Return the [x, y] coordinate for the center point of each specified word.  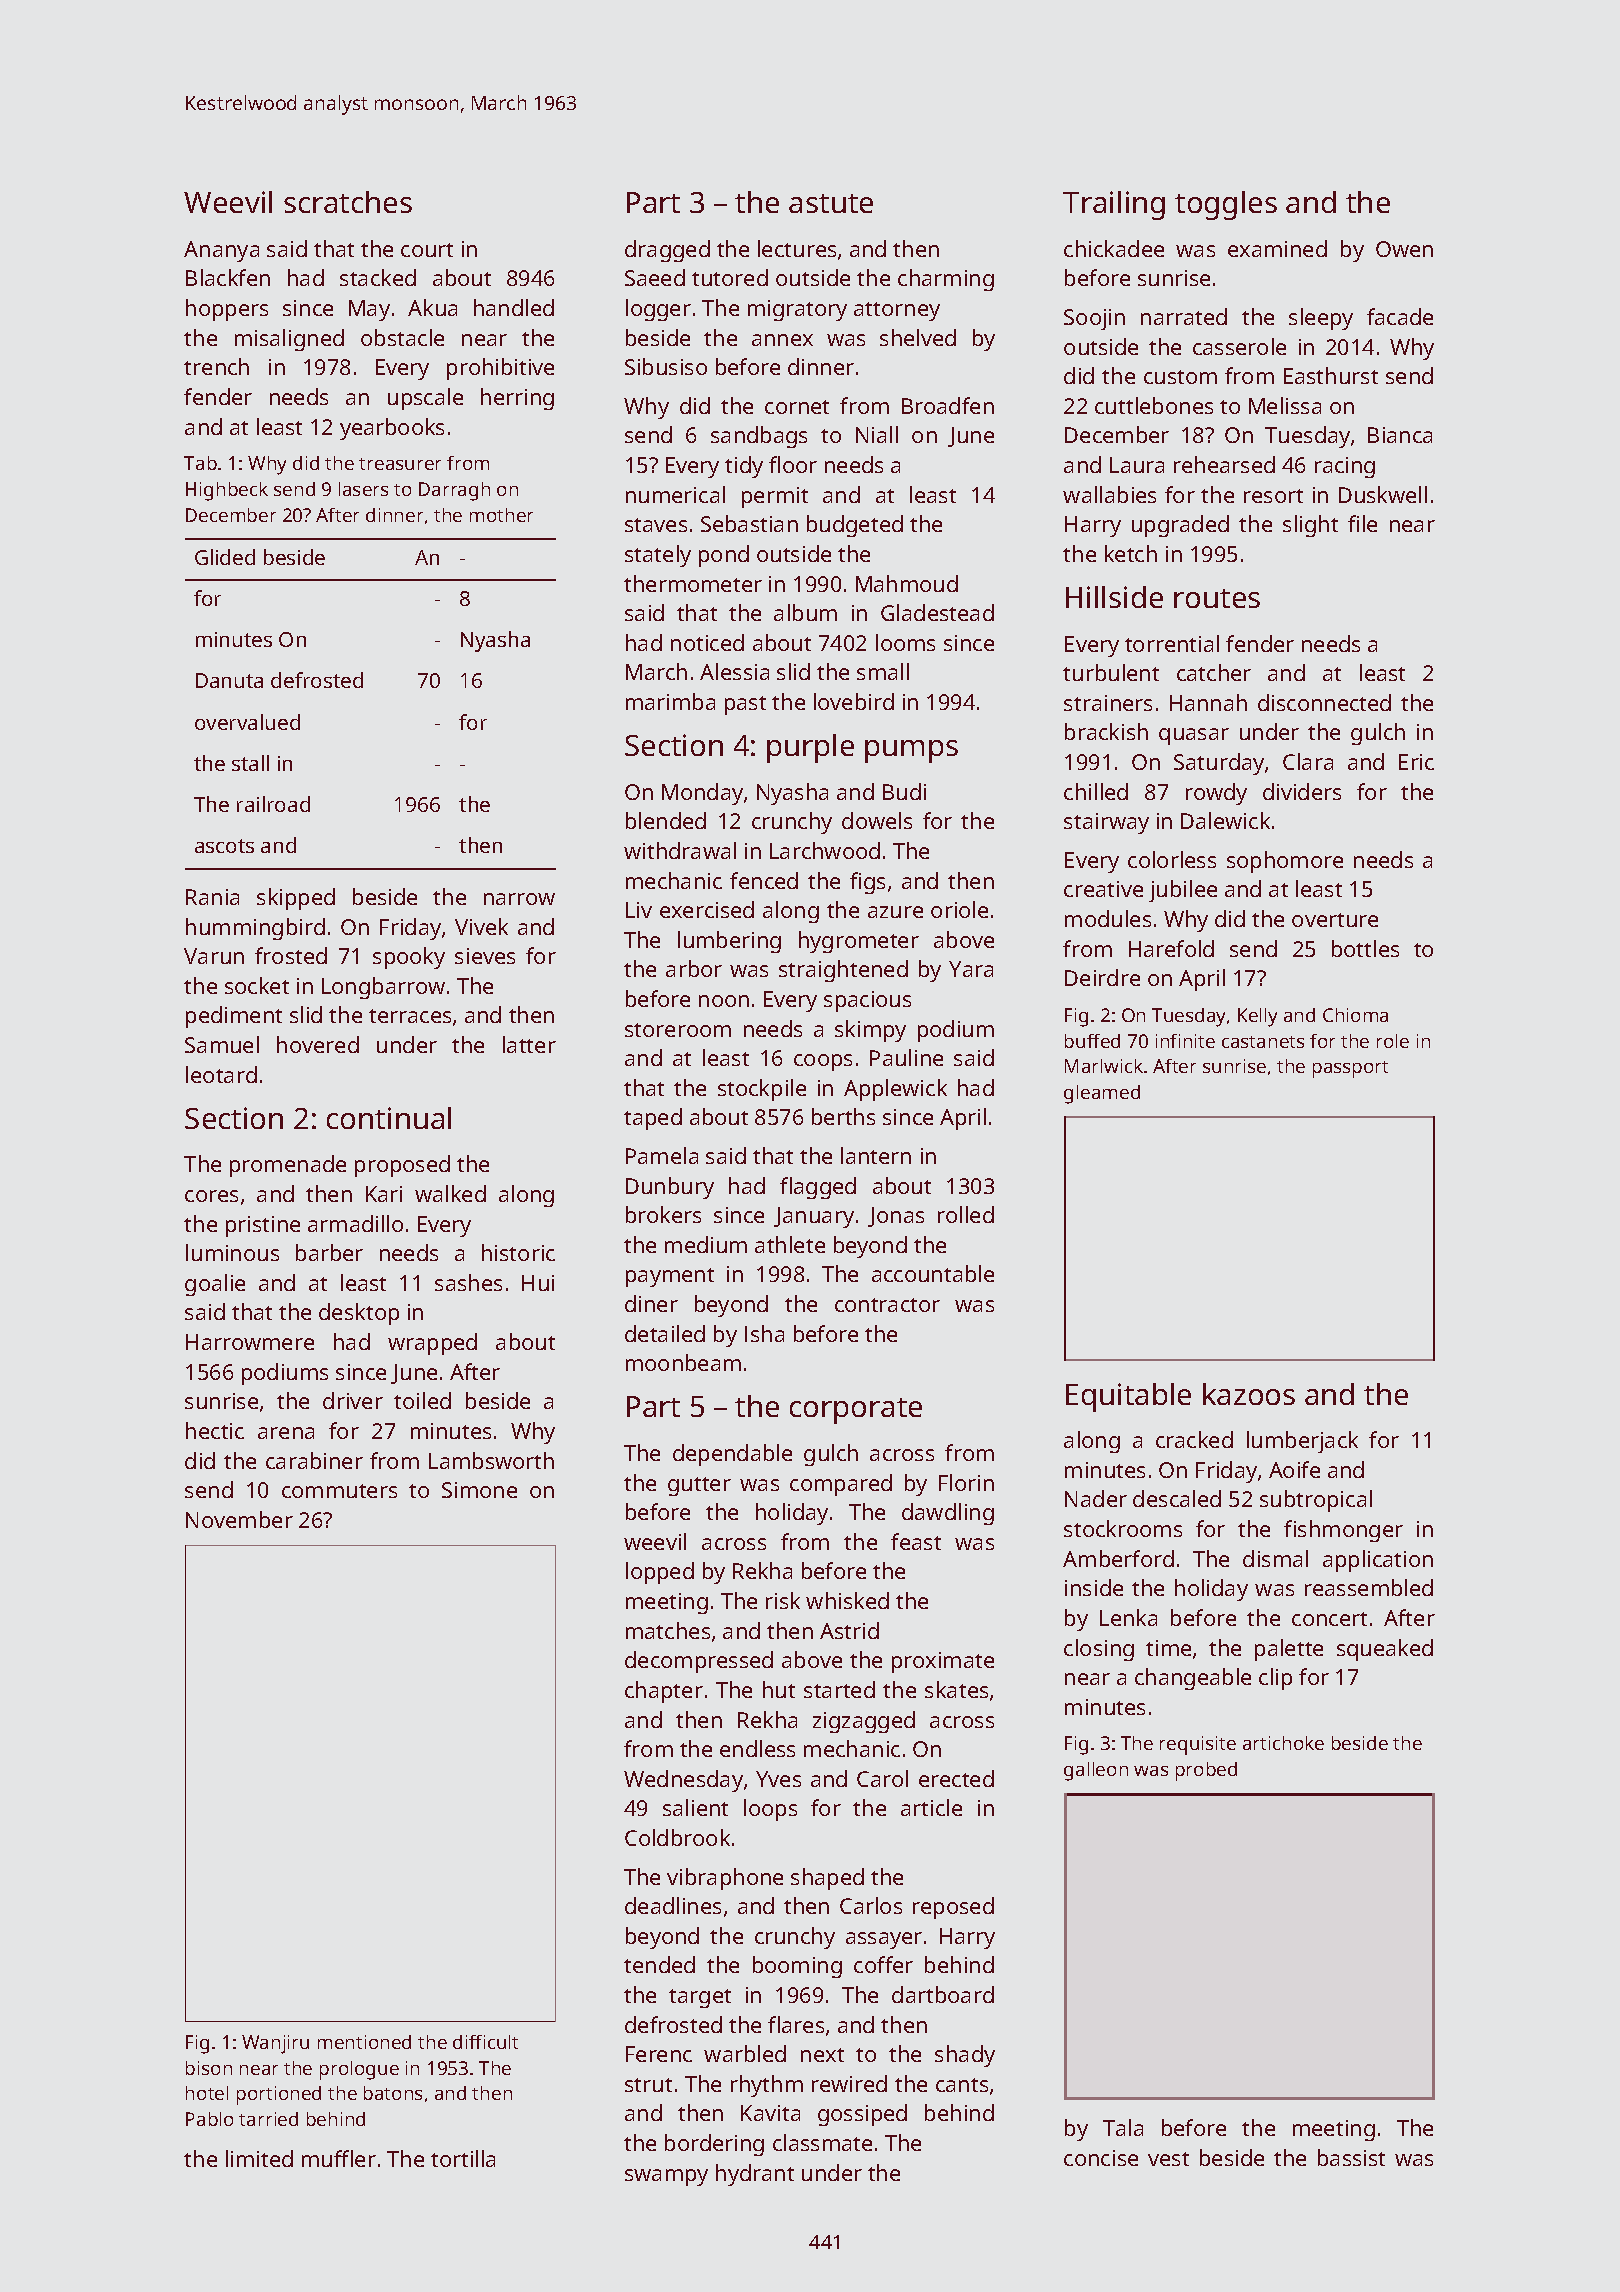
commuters [339, 1491]
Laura [1137, 465]
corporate [856, 1411]
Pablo [209, 2119]
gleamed [1102, 1094]
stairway [1106, 823]
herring [517, 399]
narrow [519, 899]
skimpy [870, 1031]
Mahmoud [907, 583]
